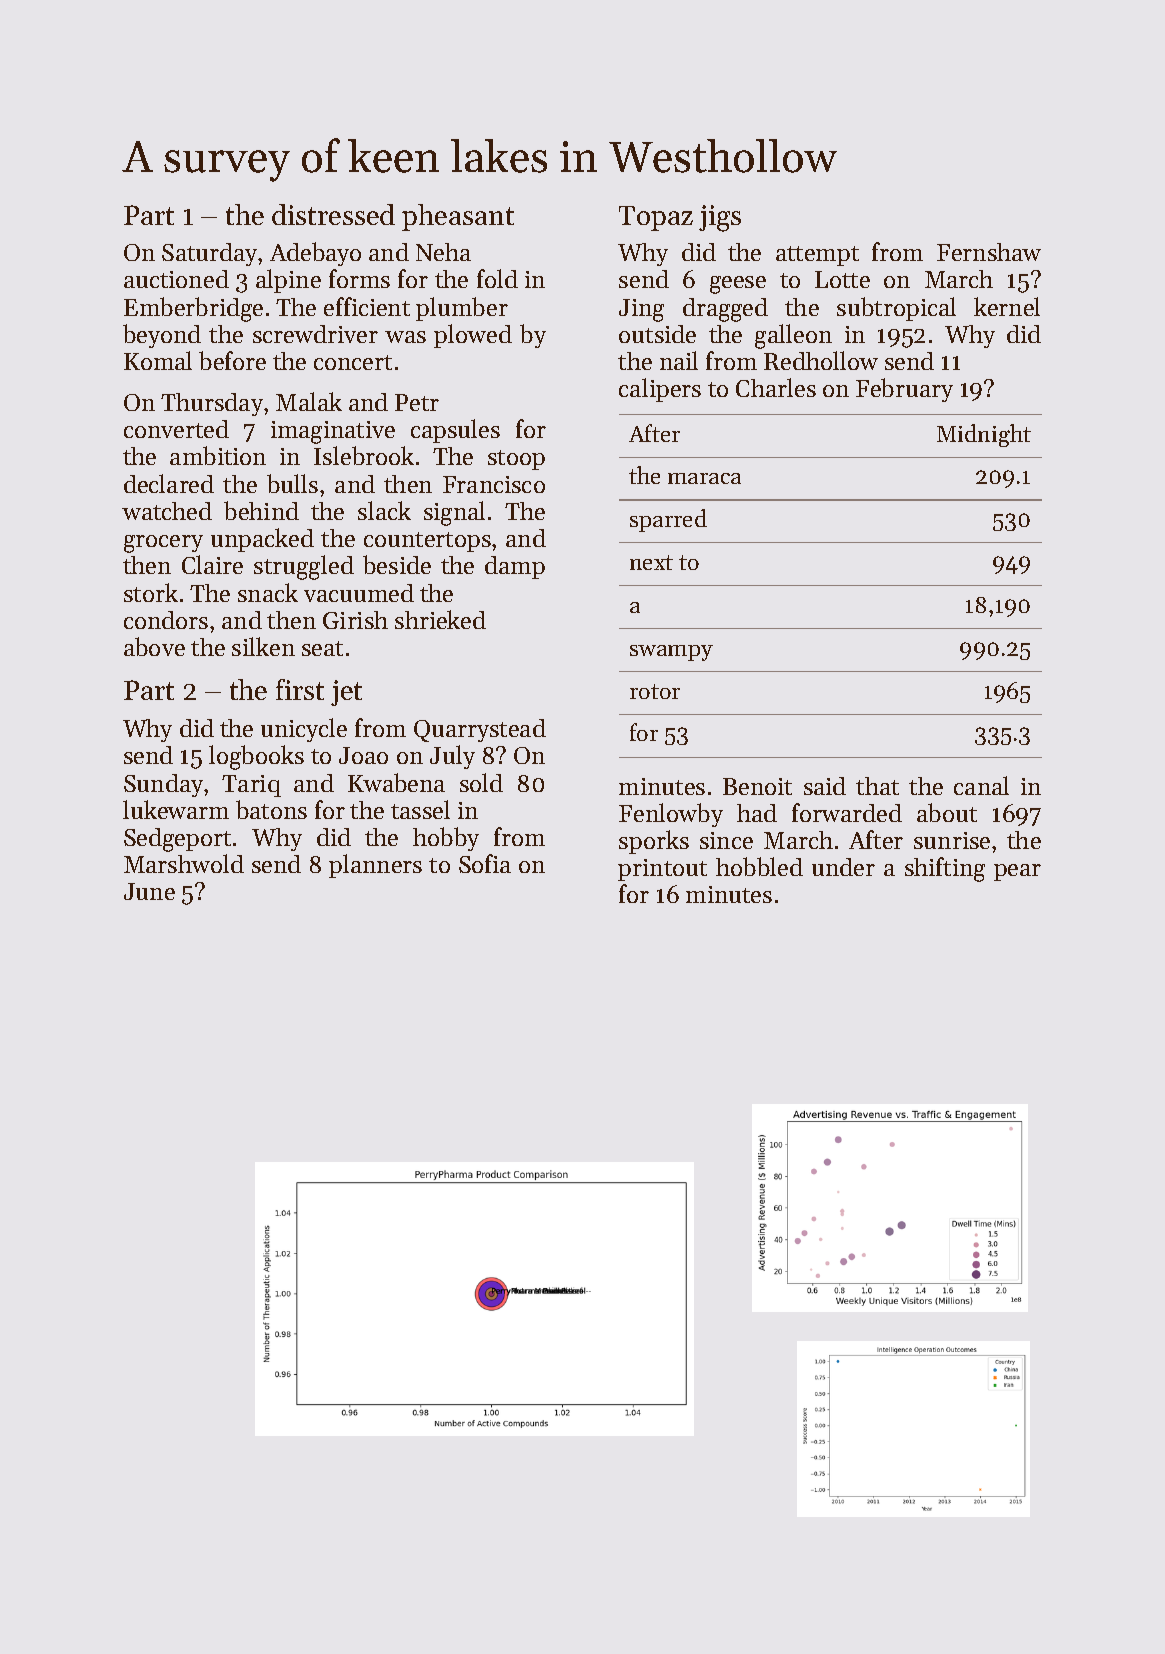  What do you see at coordinates (515, 567) in the screenshot?
I see `damp` at bounding box center [515, 567].
